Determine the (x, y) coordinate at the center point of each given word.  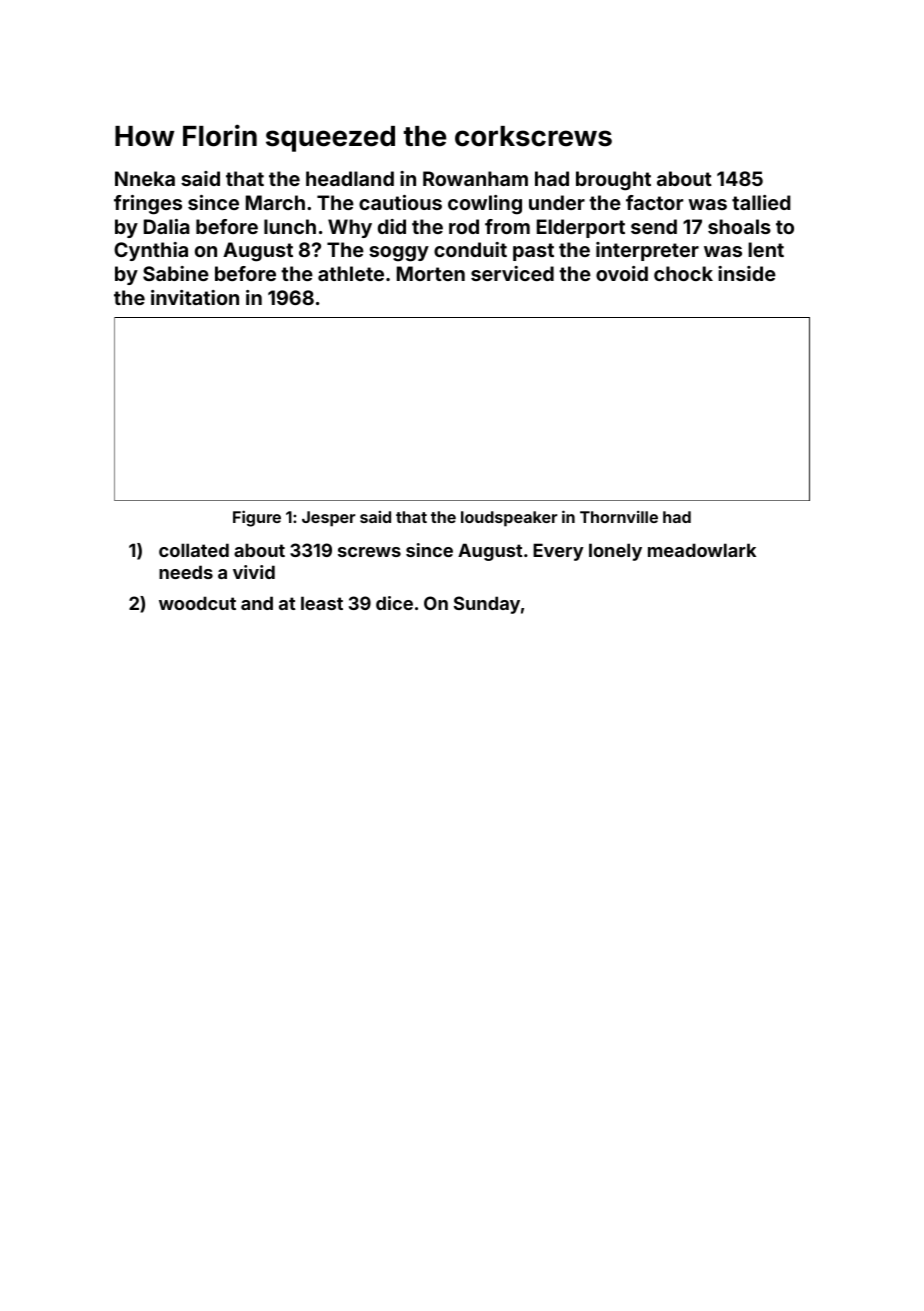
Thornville (619, 516)
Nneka (145, 178)
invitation (195, 297)
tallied (761, 202)
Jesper (329, 519)
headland (350, 178)
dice (394, 603)
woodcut (197, 603)
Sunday (487, 605)
